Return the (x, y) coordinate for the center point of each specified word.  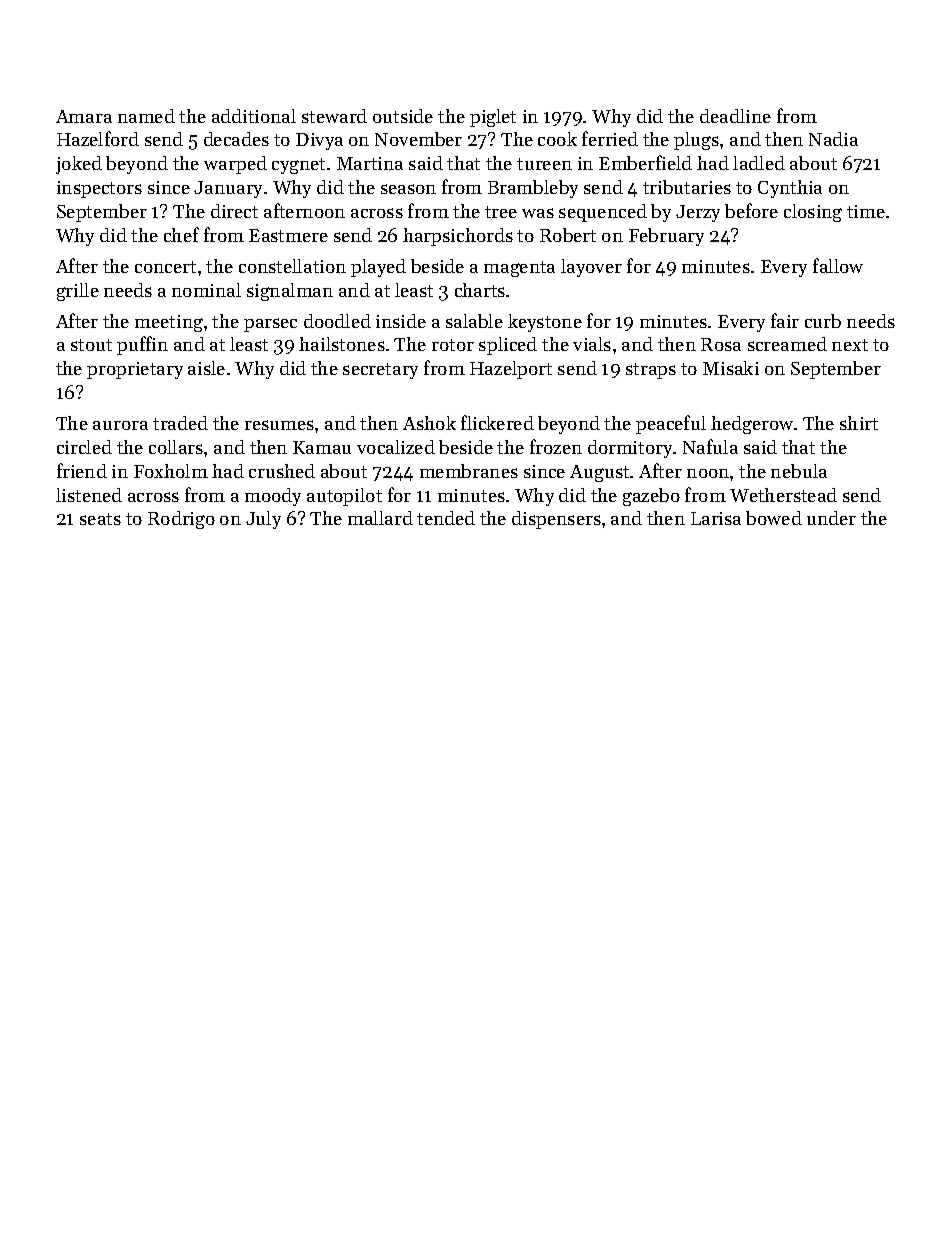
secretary (380, 371)
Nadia (833, 139)
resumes (279, 425)
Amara (84, 116)
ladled (759, 163)
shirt (859, 423)
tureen (544, 164)
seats (100, 519)
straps (651, 371)
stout (91, 345)
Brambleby (533, 189)
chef (181, 234)
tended (446, 518)
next (850, 345)
